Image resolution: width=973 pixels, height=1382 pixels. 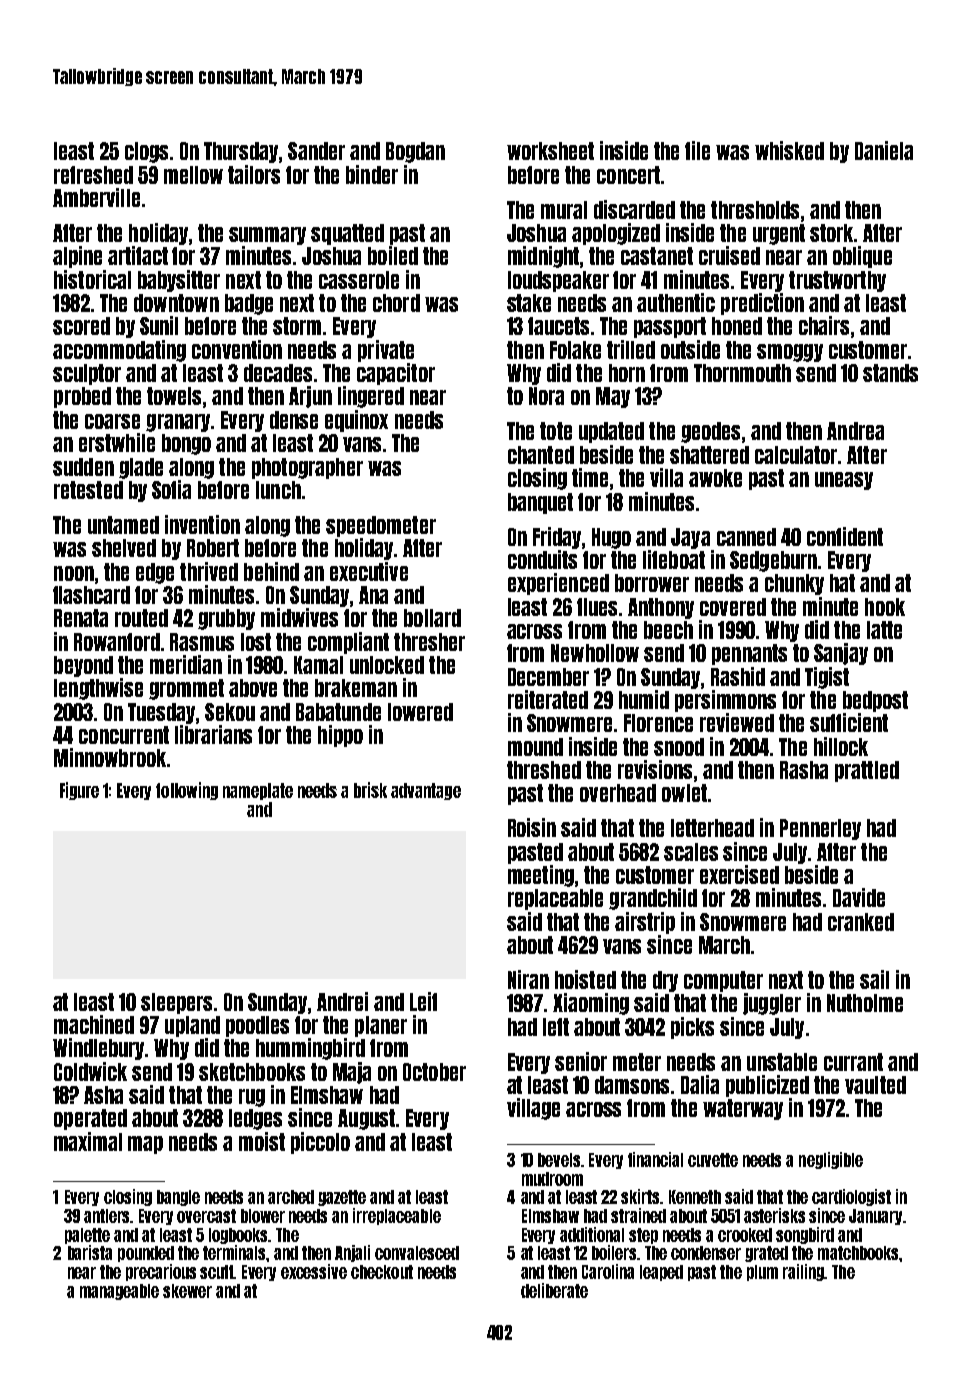 I want to click on conduits, so click(x=542, y=559).
